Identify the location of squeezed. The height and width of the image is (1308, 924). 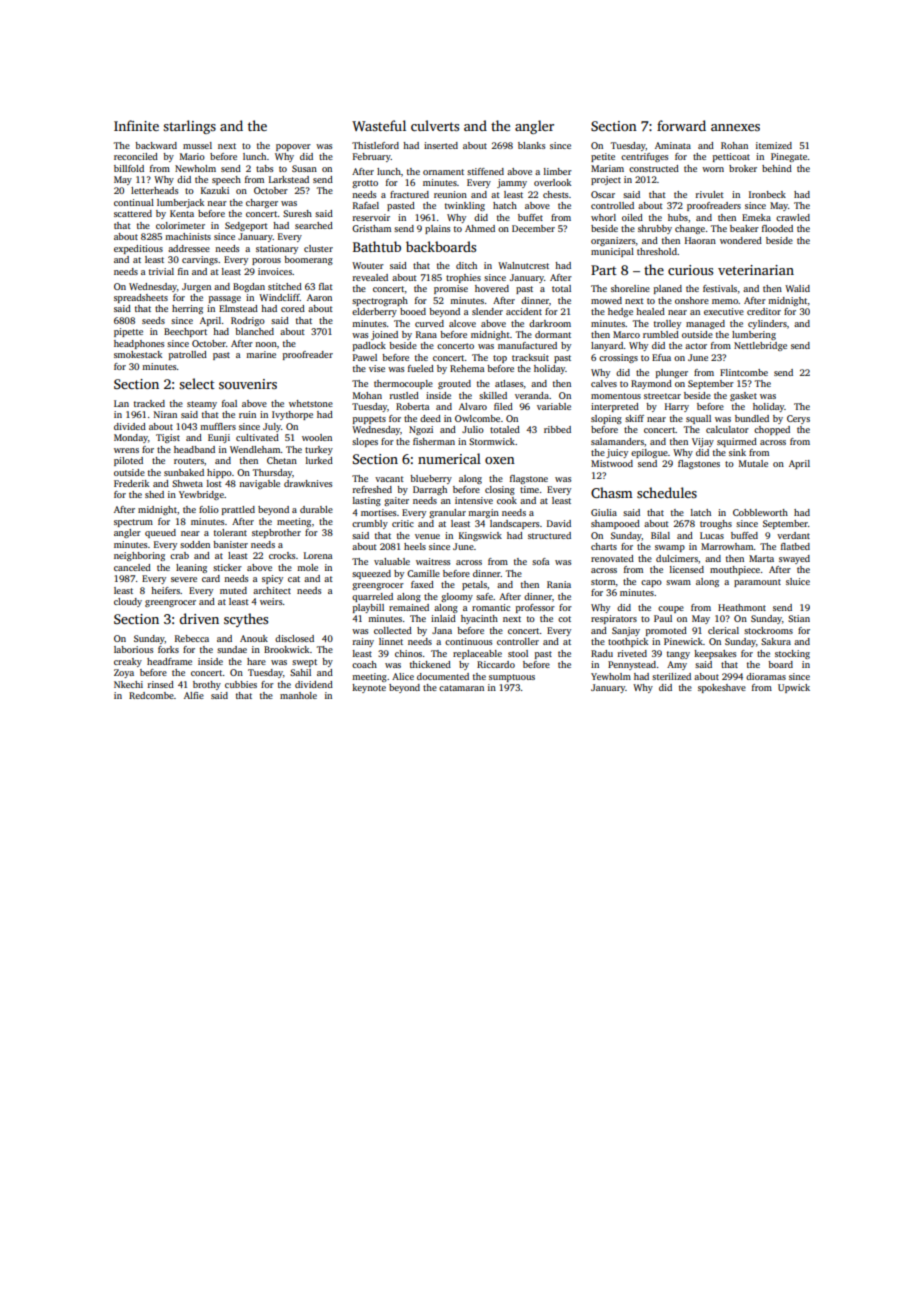
(371, 574).
